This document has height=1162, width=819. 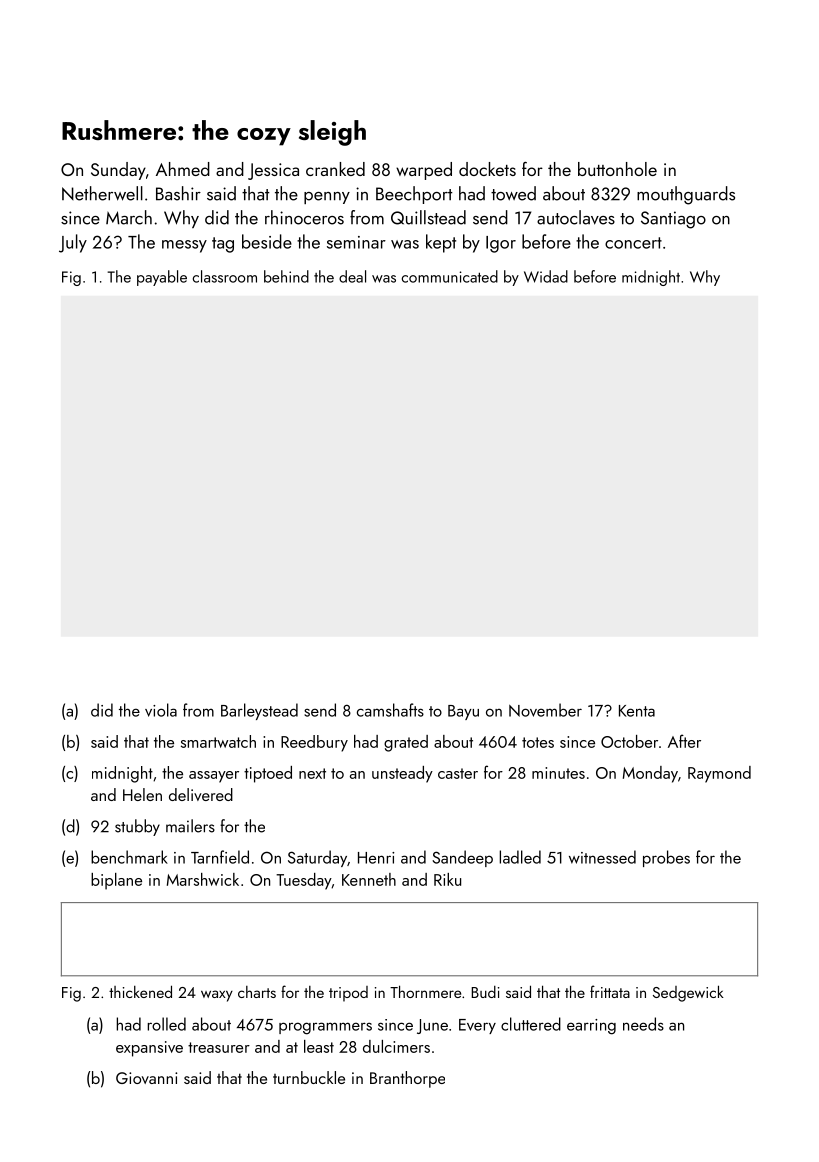 I want to click on Henri, so click(x=376, y=858).
